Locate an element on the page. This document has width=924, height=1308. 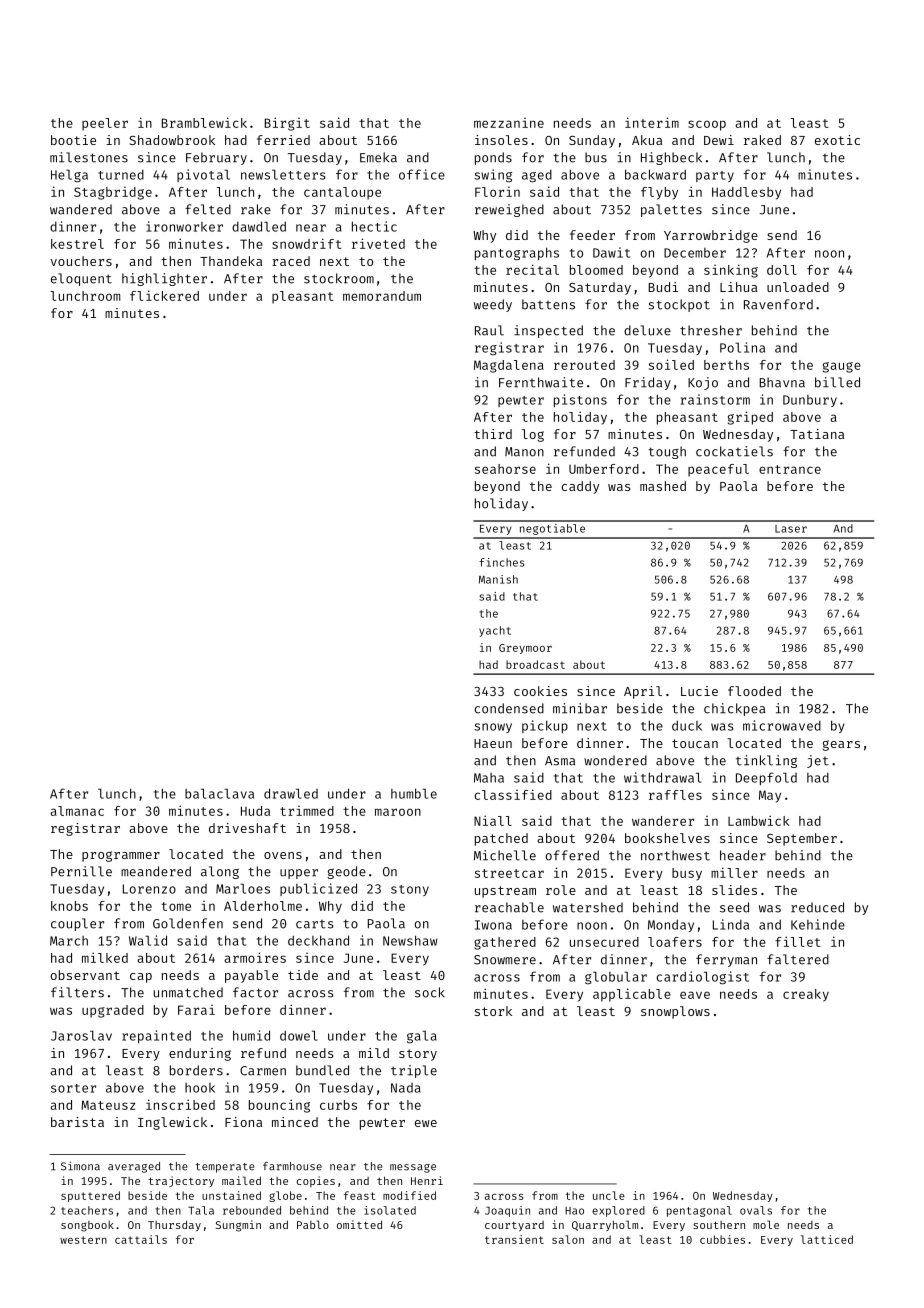
reweighed is located at coordinates (509, 210).
